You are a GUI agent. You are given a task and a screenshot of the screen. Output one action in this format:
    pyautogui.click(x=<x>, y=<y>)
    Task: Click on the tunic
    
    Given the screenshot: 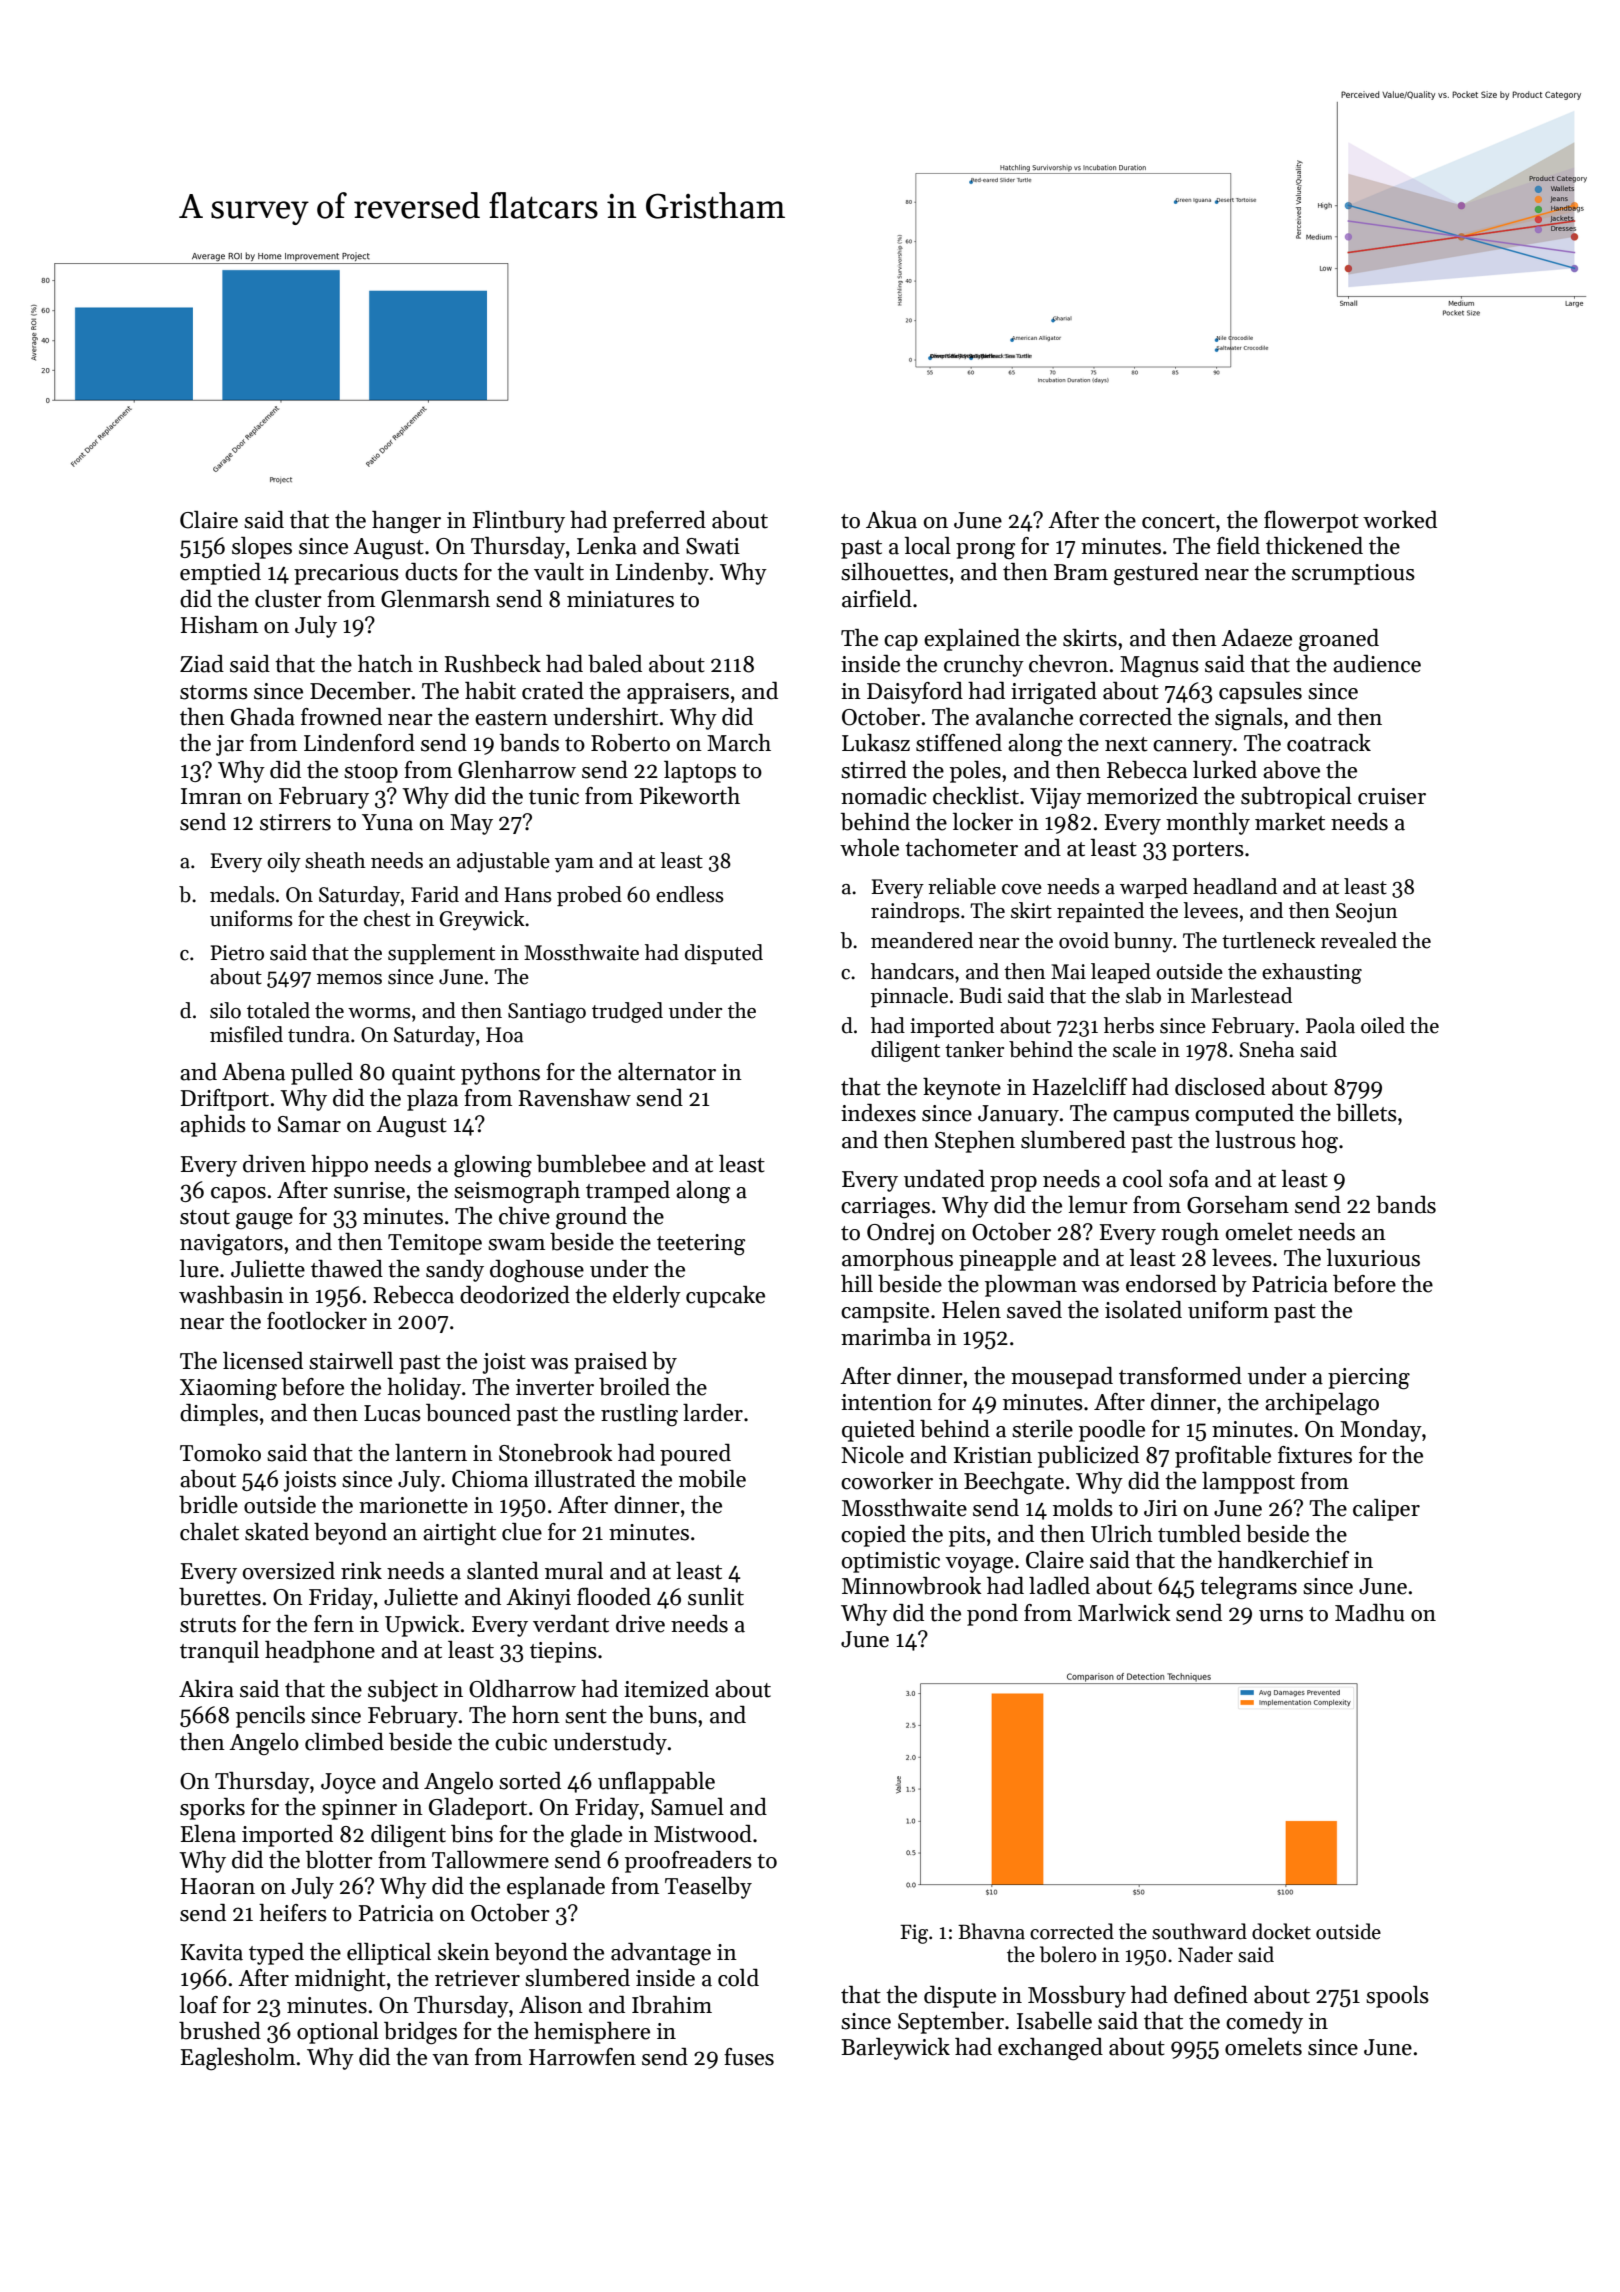 What is the action you would take?
    pyautogui.click(x=554, y=796)
